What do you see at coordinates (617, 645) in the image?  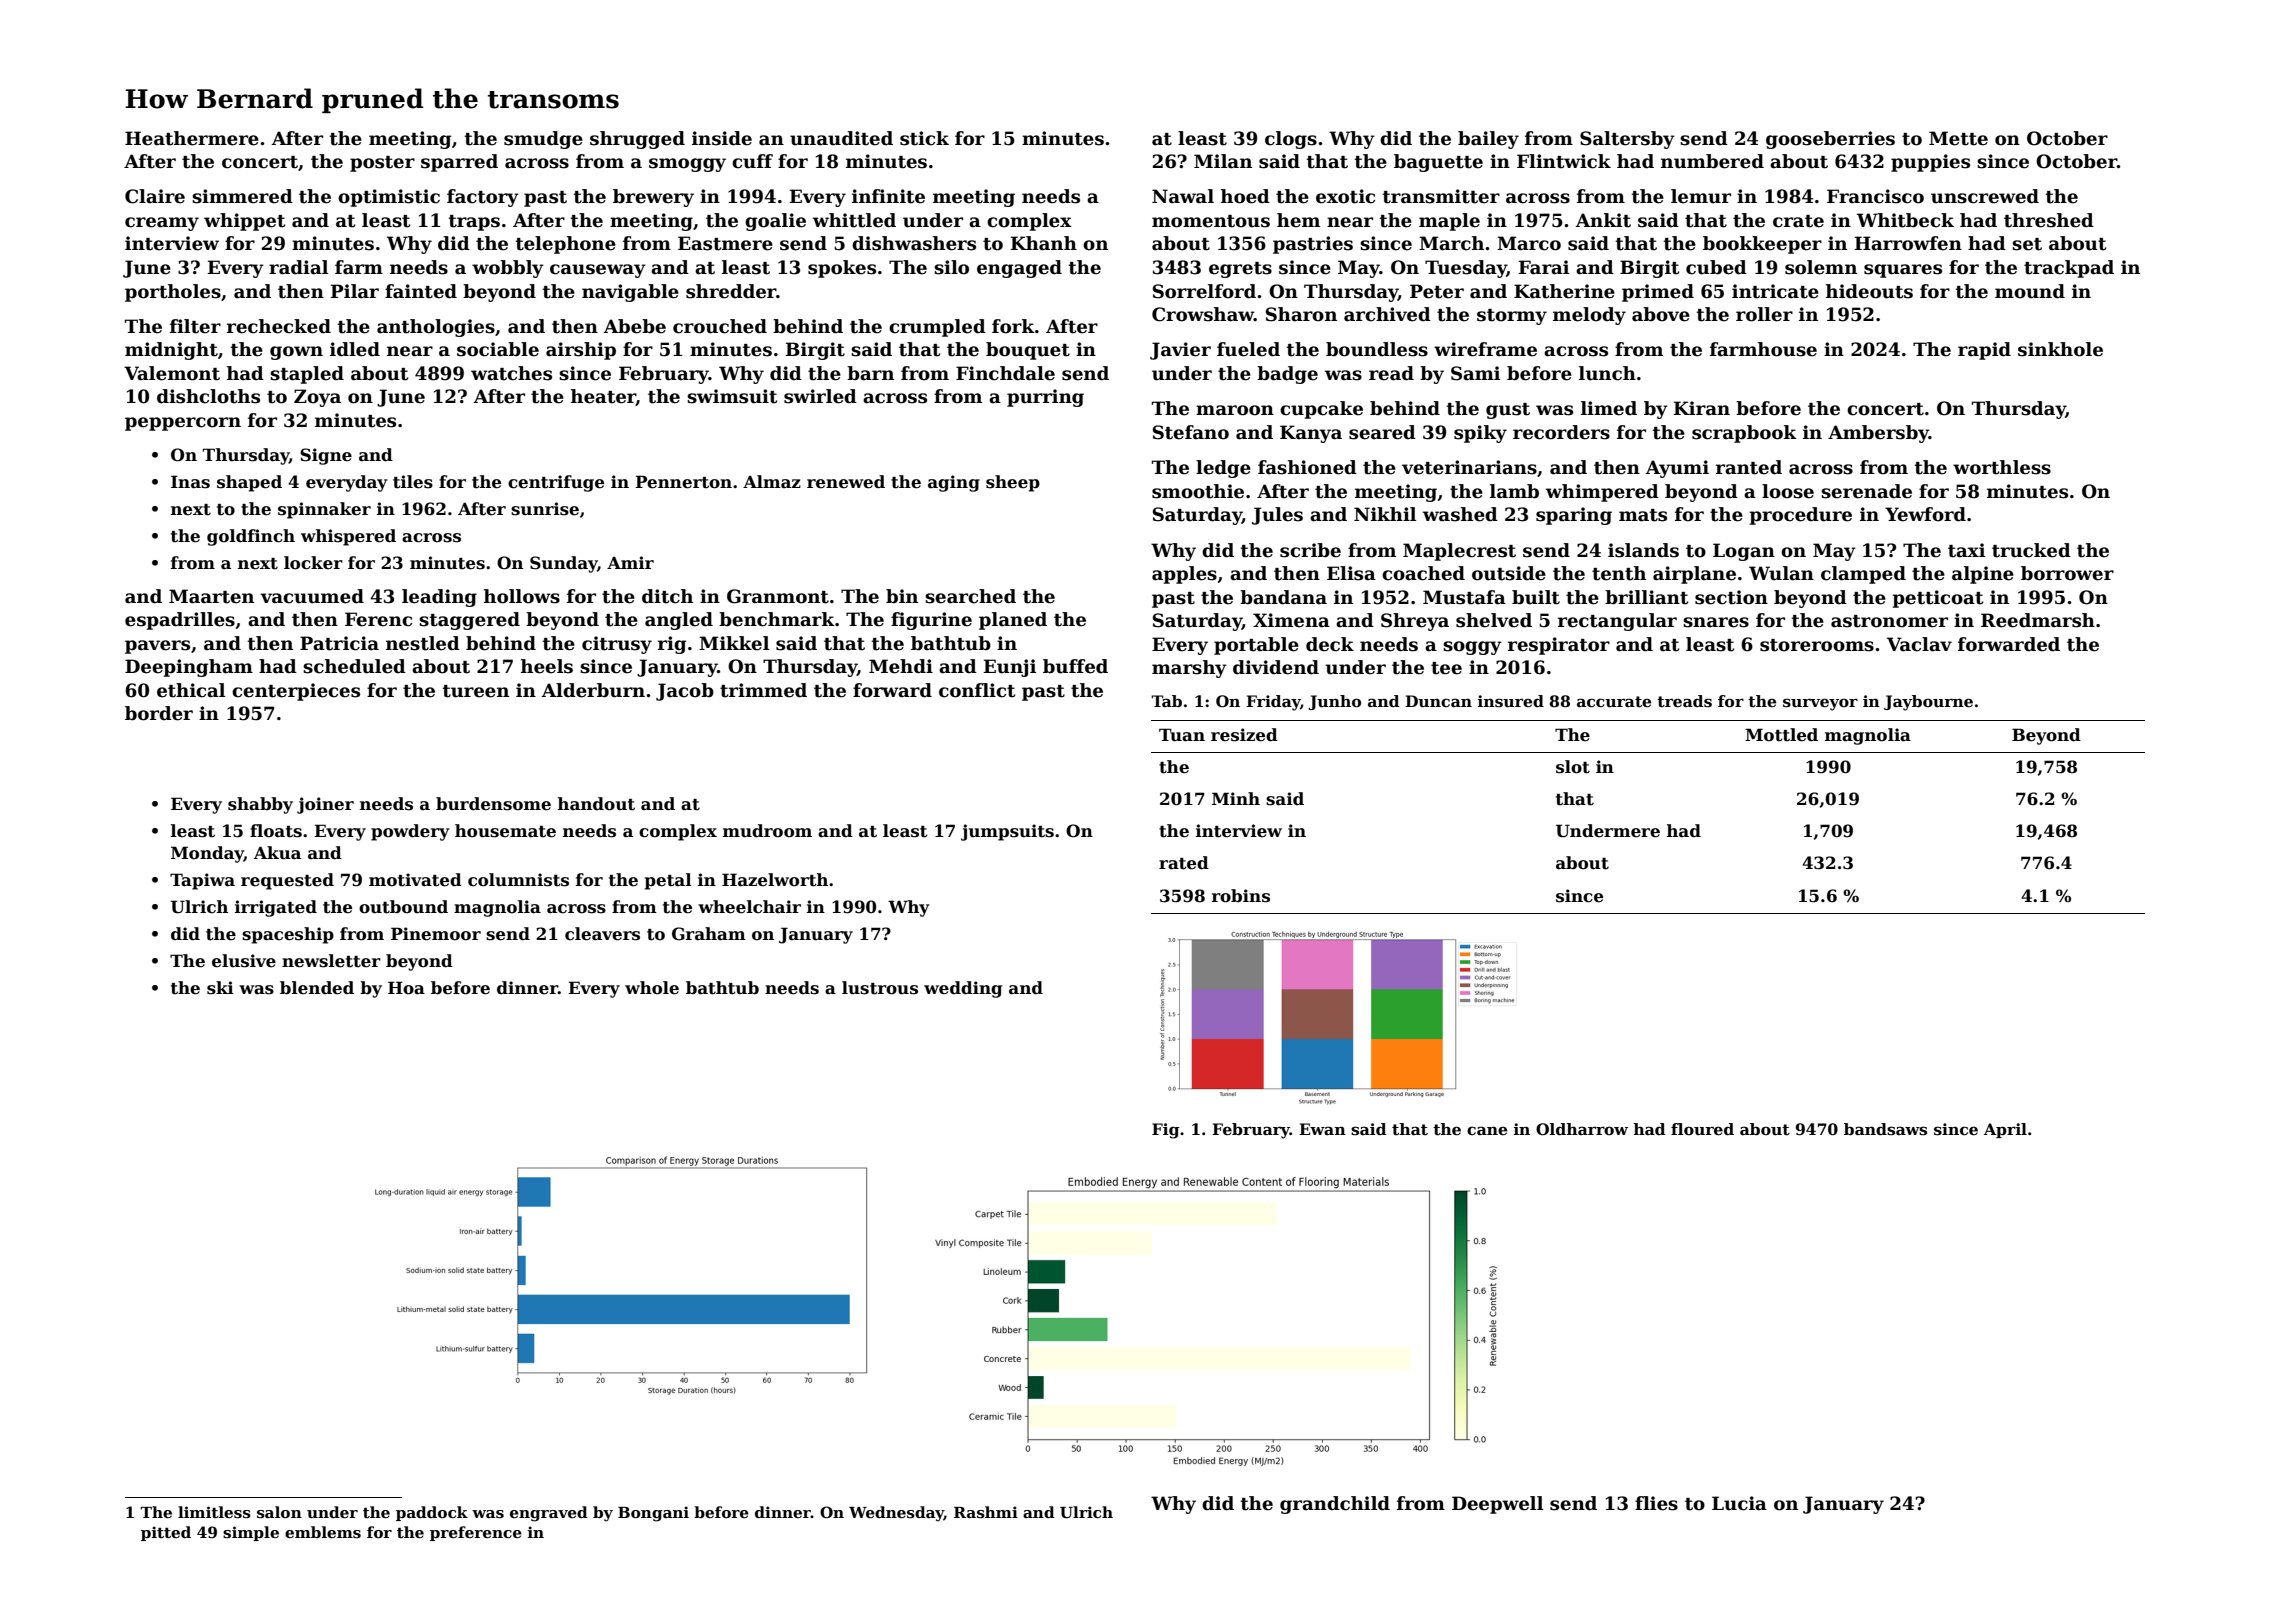 I see `citrusy` at bounding box center [617, 645].
